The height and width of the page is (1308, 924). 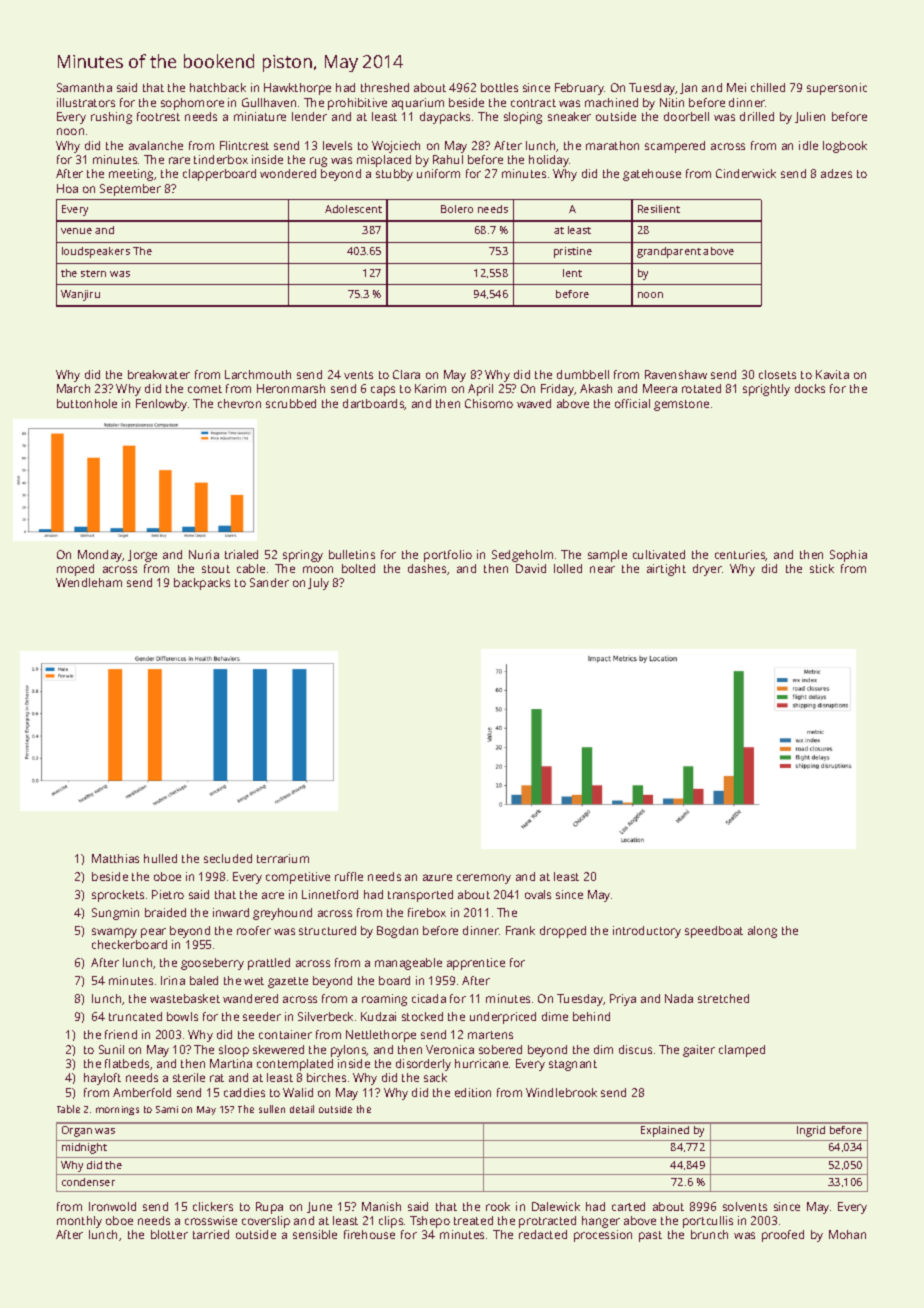 I want to click on Kavita, so click(x=832, y=374).
